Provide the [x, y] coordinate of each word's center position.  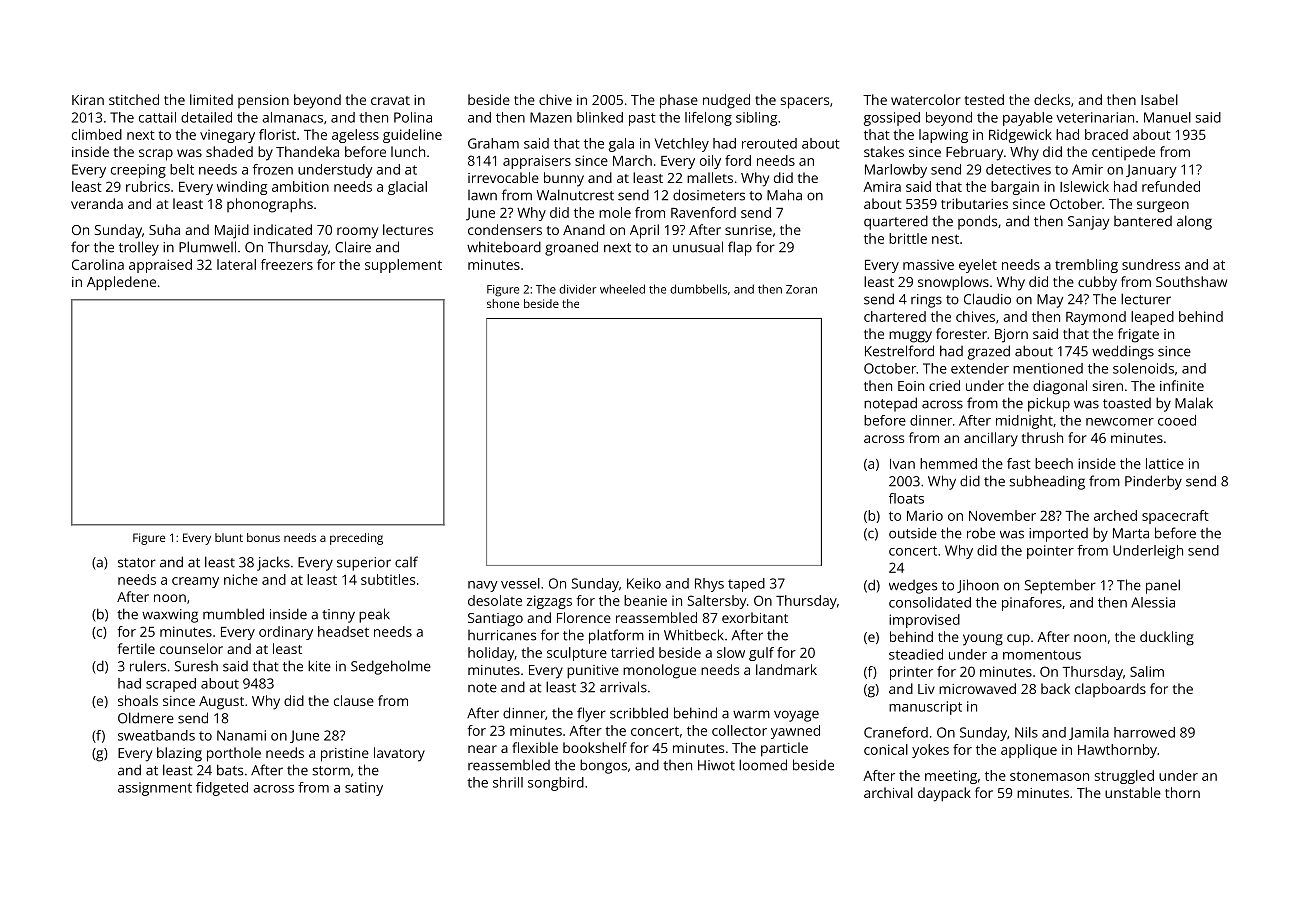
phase [679, 101]
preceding [356, 539]
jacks [273, 563]
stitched [134, 99]
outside [913, 533]
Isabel [1159, 99]
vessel [520, 583]
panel [1163, 586]
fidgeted [222, 789]
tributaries [974, 203]
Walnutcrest [575, 195]
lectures [408, 229]
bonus [263, 537]
